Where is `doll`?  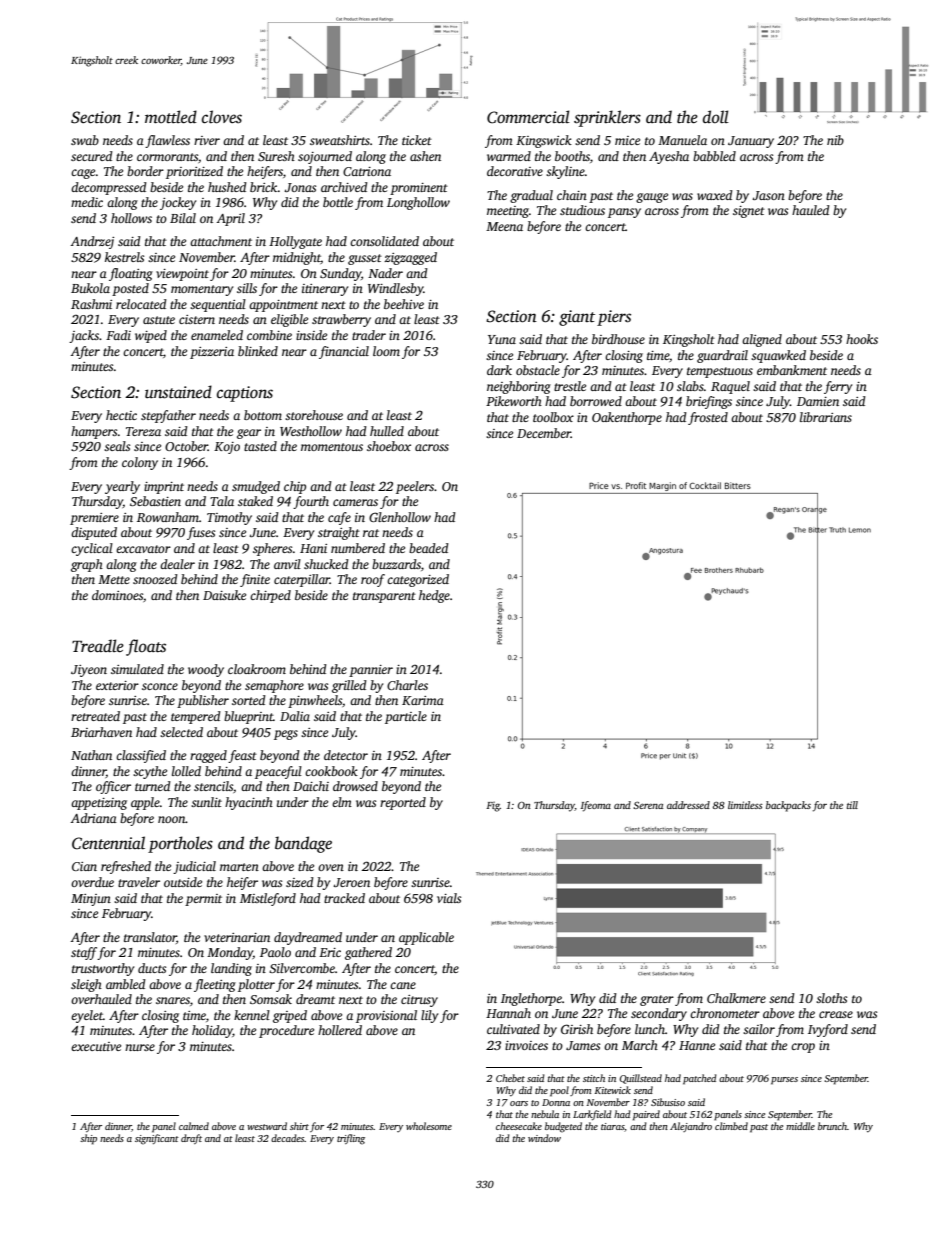 doll is located at coordinates (716, 117).
